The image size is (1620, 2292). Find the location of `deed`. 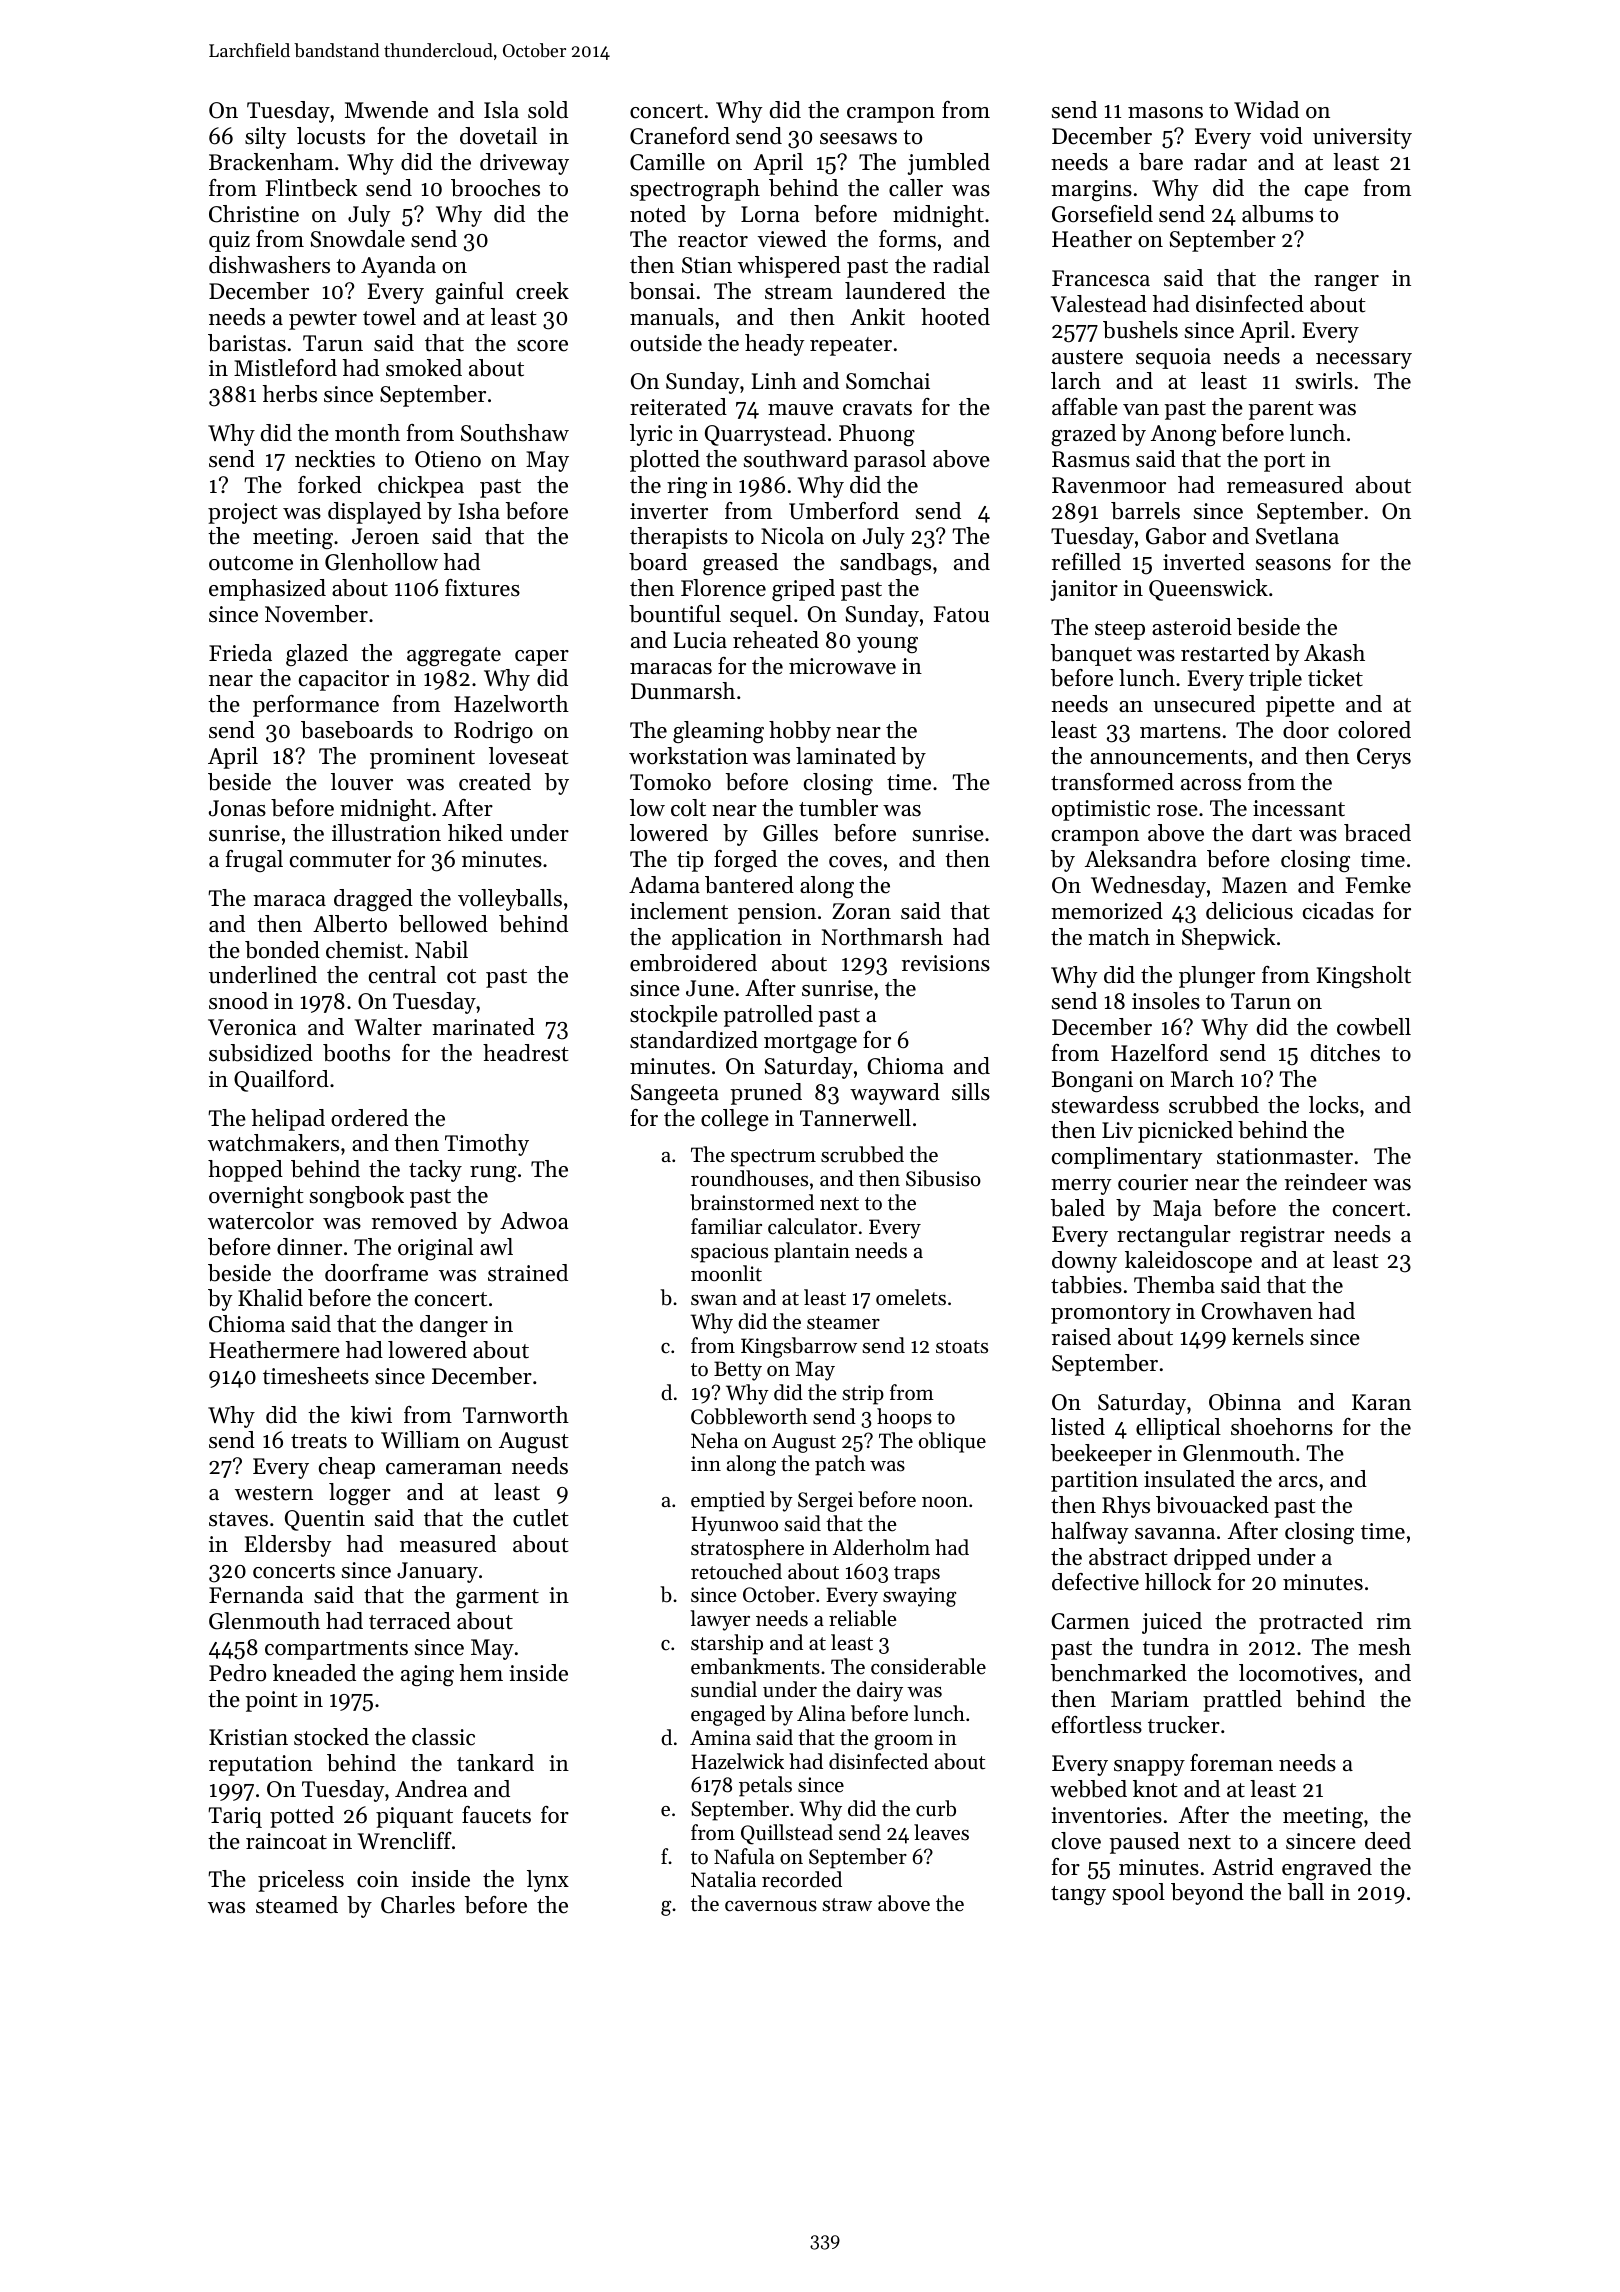

deed is located at coordinates (1388, 1841).
